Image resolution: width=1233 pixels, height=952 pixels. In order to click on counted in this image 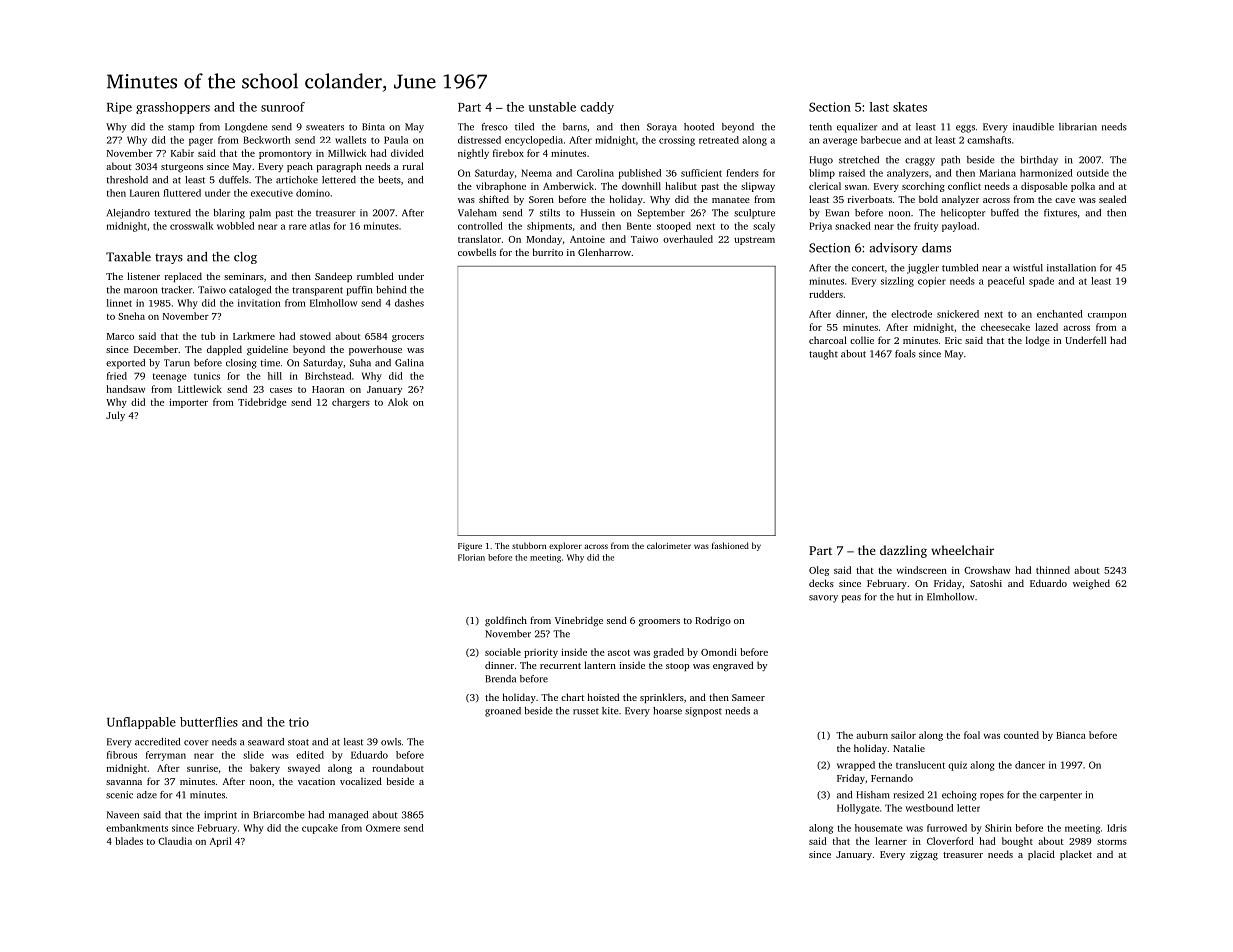, I will do `click(1021, 735)`.
